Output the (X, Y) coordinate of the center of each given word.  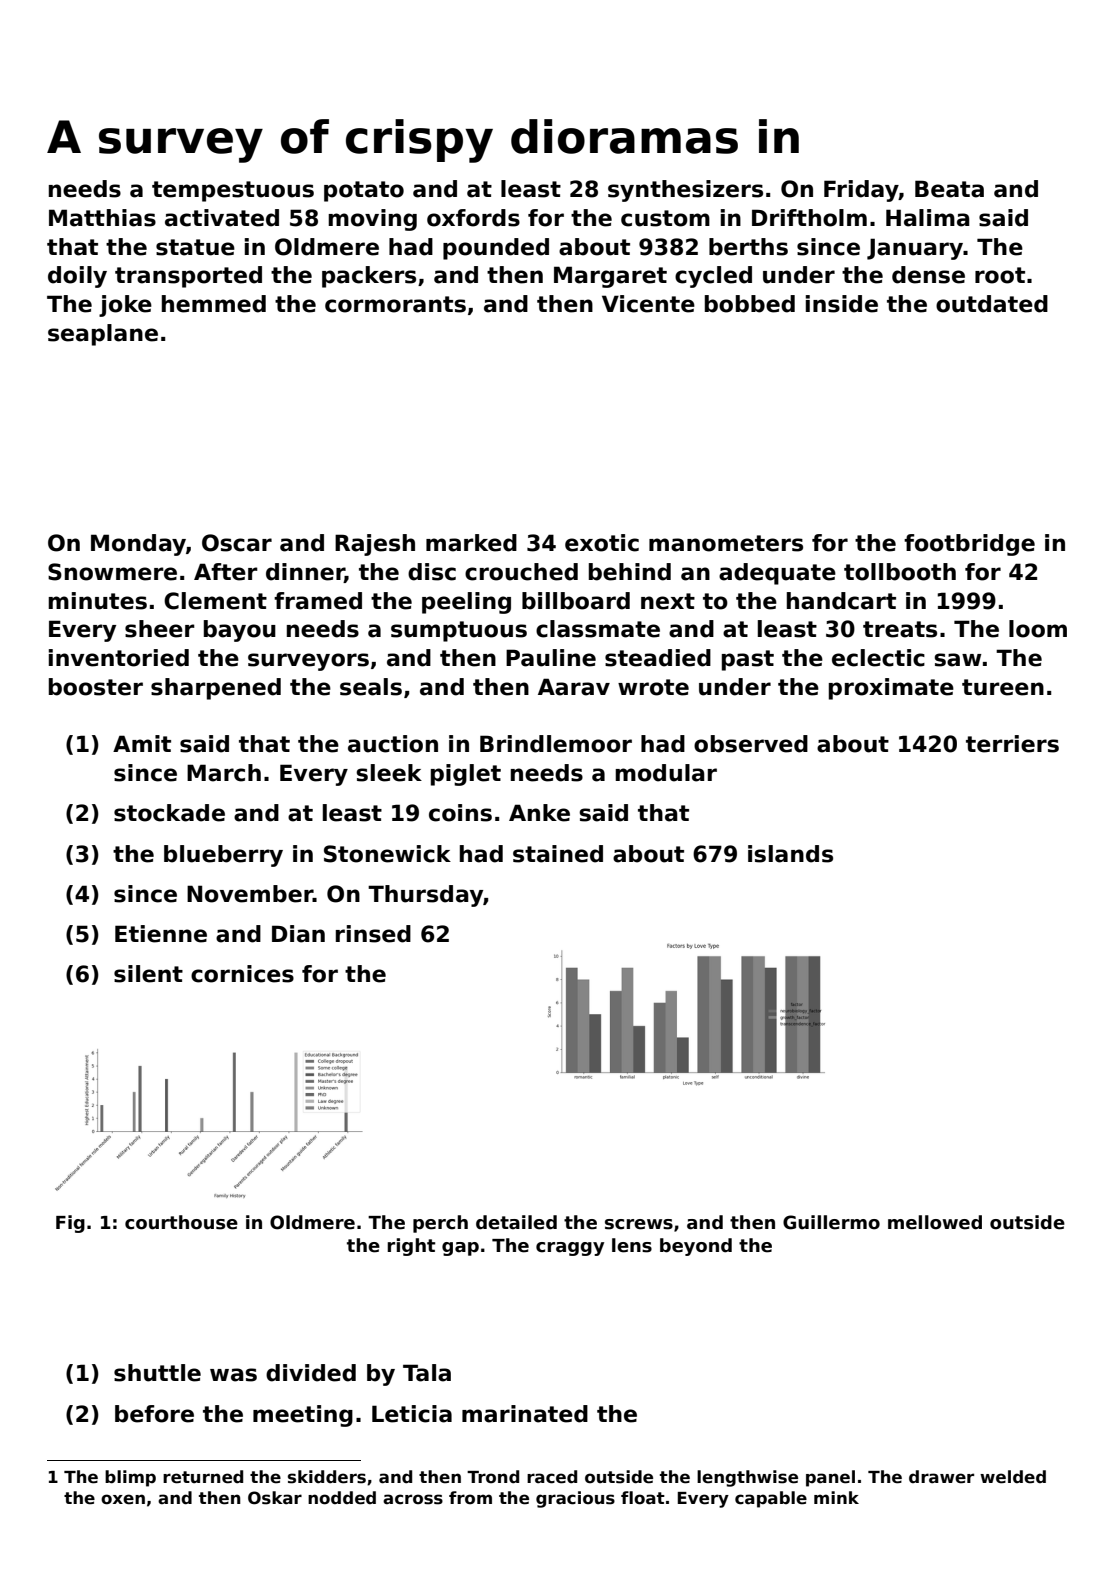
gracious (575, 1499)
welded (1013, 1477)
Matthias (102, 218)
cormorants (395, 304)
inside (842, 304)
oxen (123, 1499)
